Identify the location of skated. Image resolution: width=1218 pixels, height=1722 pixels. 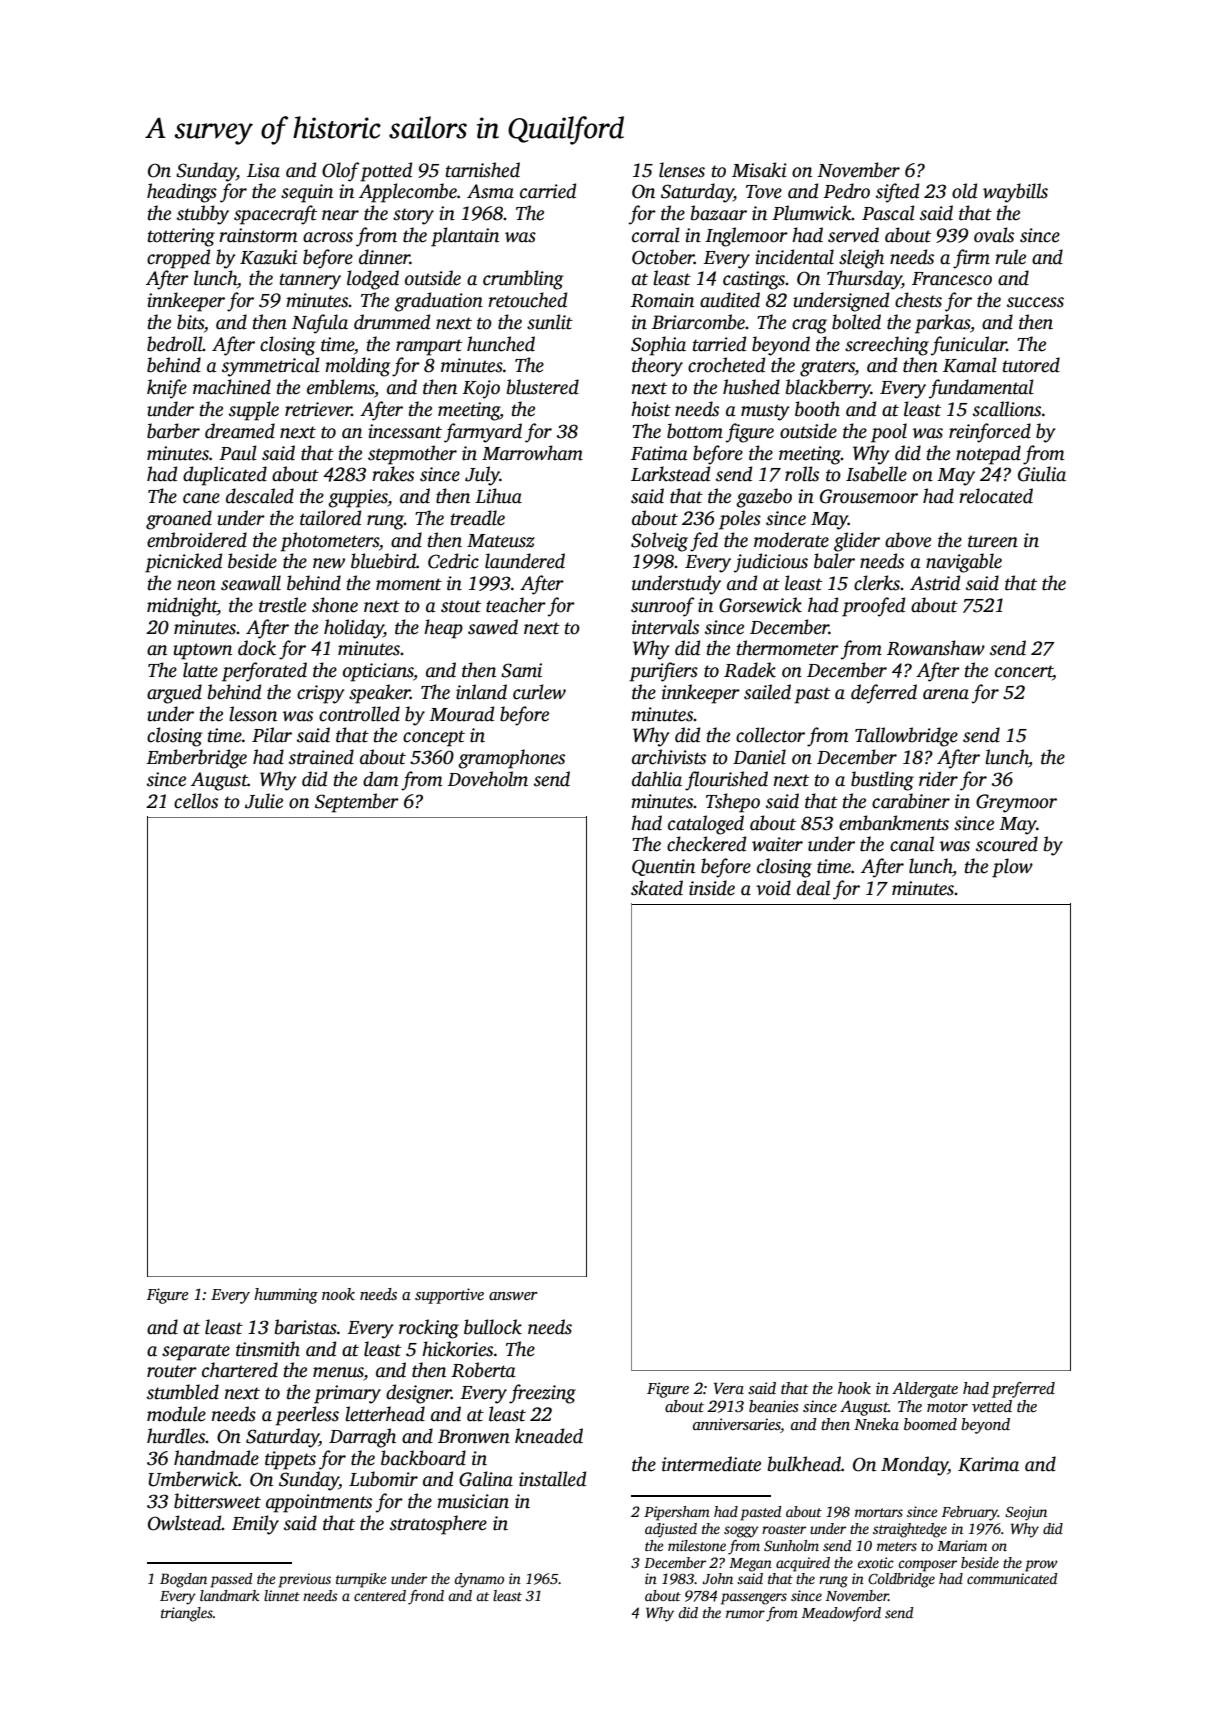
(657, 888).
